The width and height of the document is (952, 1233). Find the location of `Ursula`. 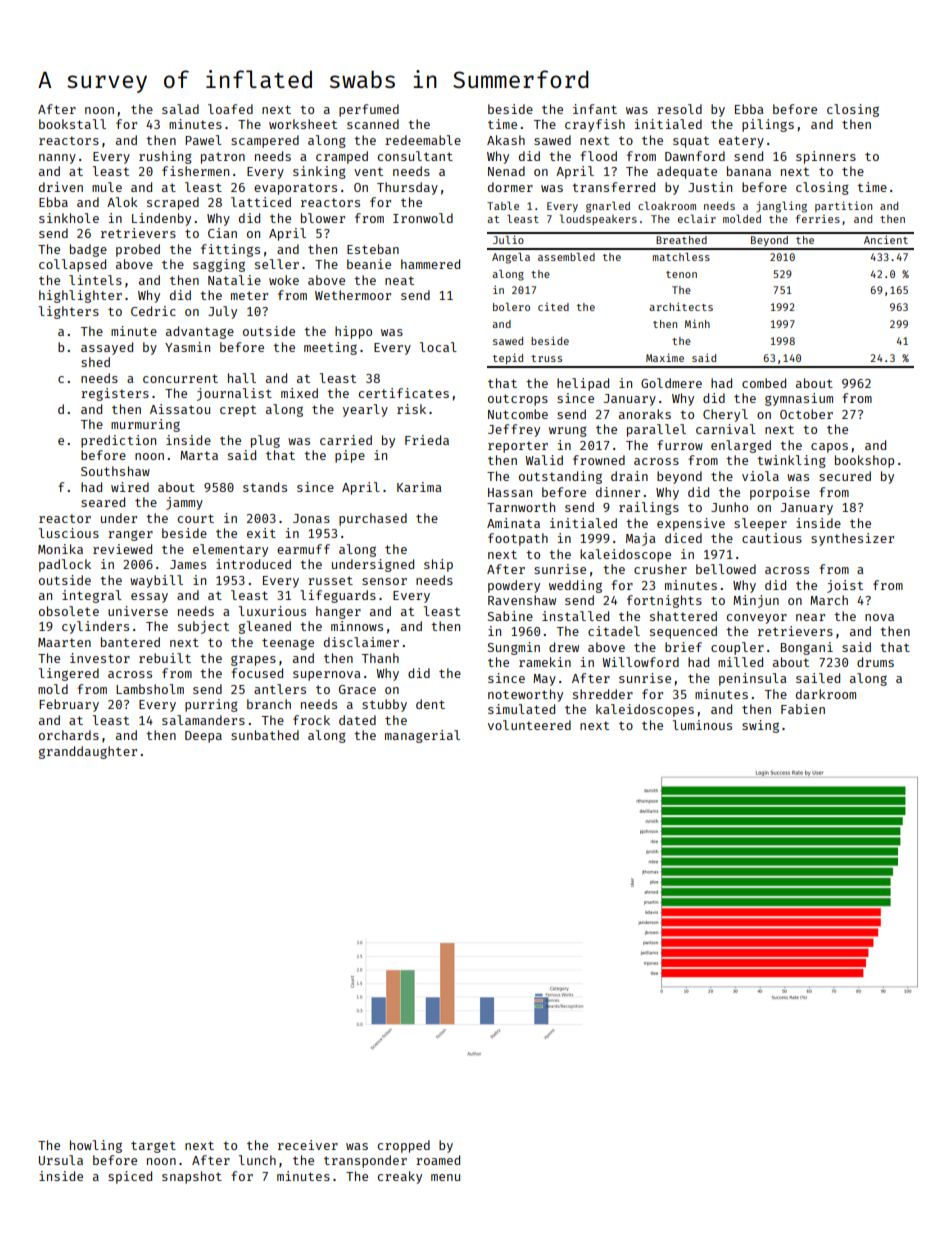

Ursula is located at coordinates (61, 1160).
